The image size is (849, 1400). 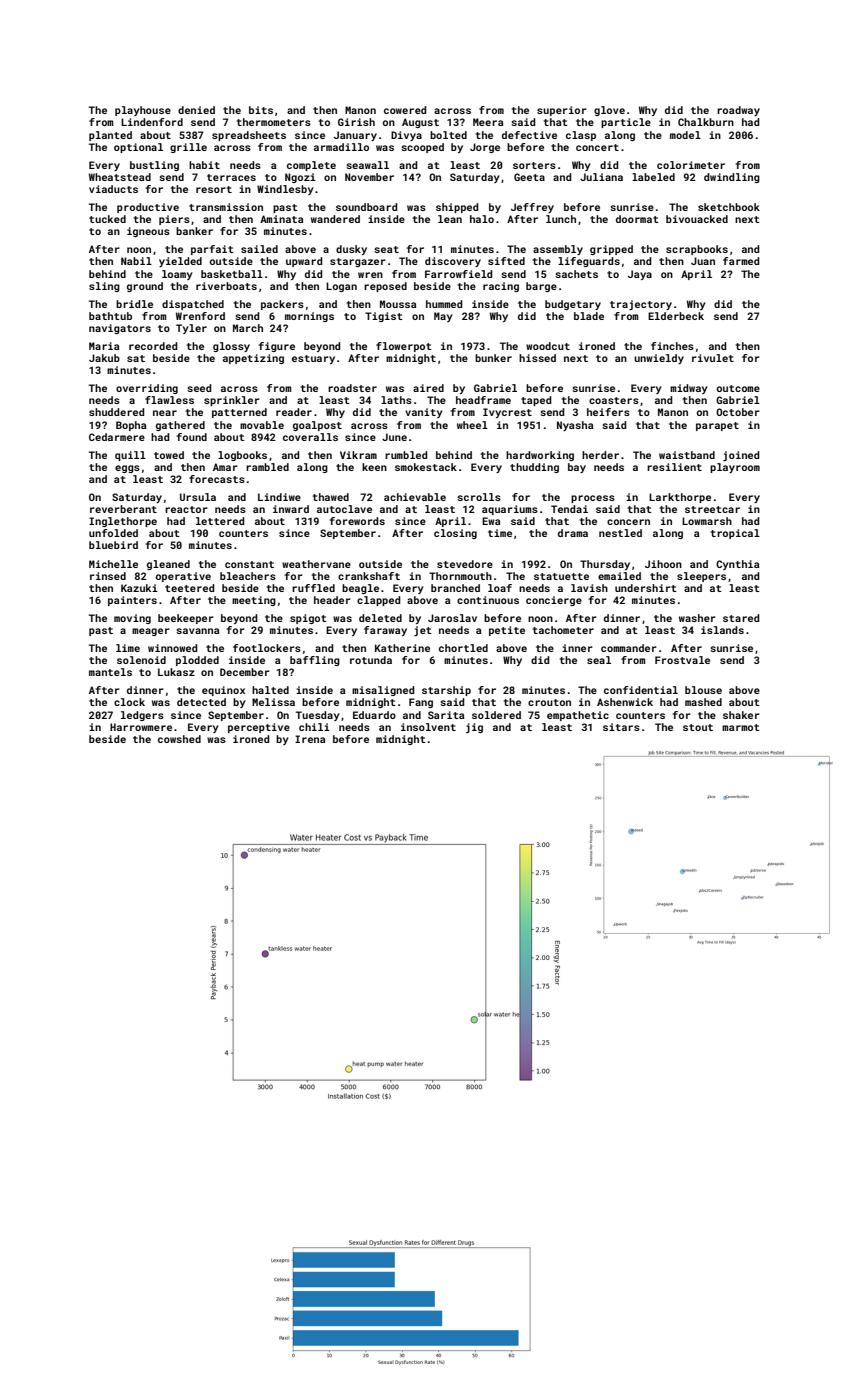 I want to click on drama, so click(x=573, y=533).
